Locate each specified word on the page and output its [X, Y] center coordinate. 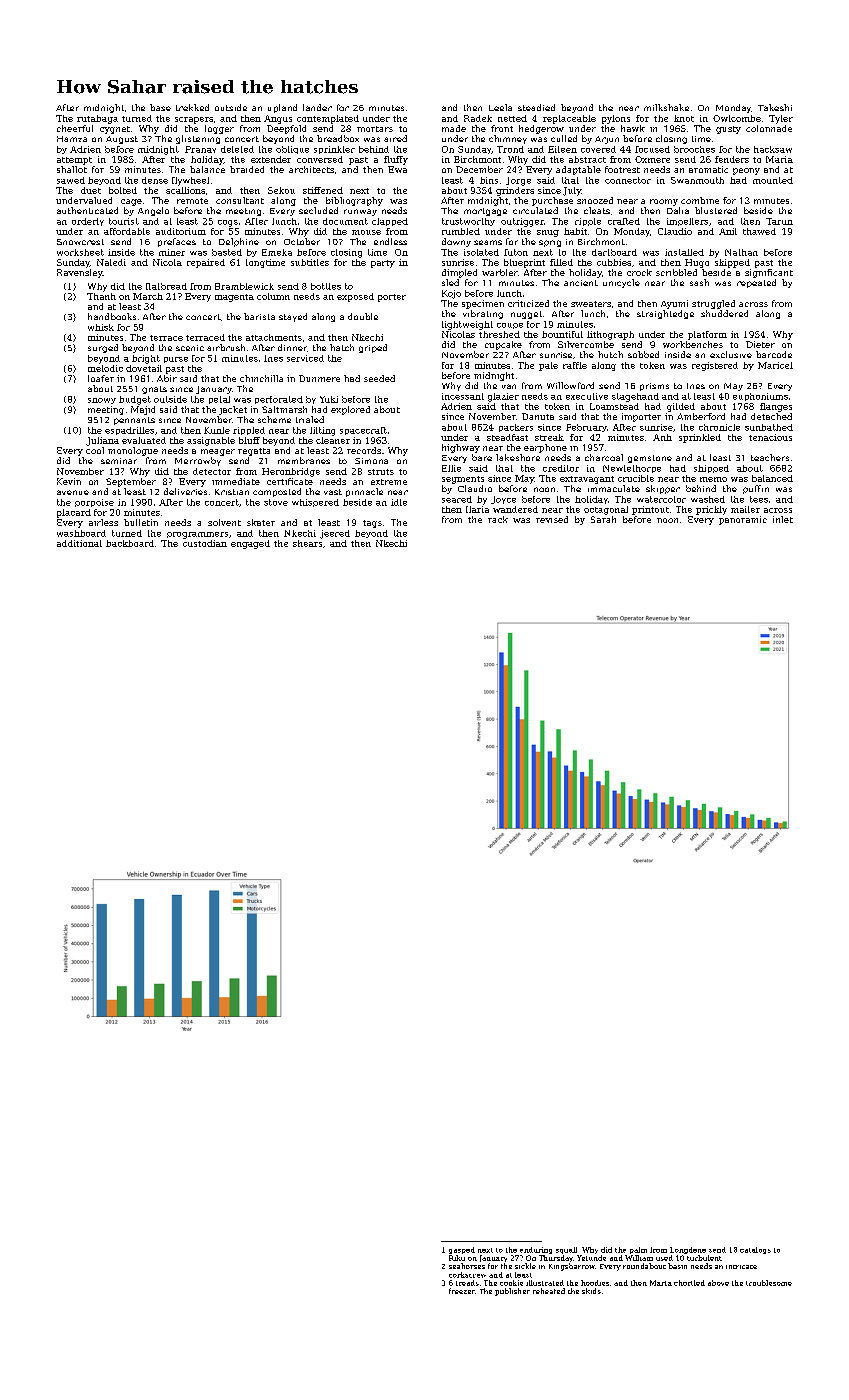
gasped [462, 1250]
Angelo [153, 211]
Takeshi [775, 107]
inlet [783, 519]
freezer [462, 1291]
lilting [322, 431]
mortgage [485, 212]
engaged [250, 544]
